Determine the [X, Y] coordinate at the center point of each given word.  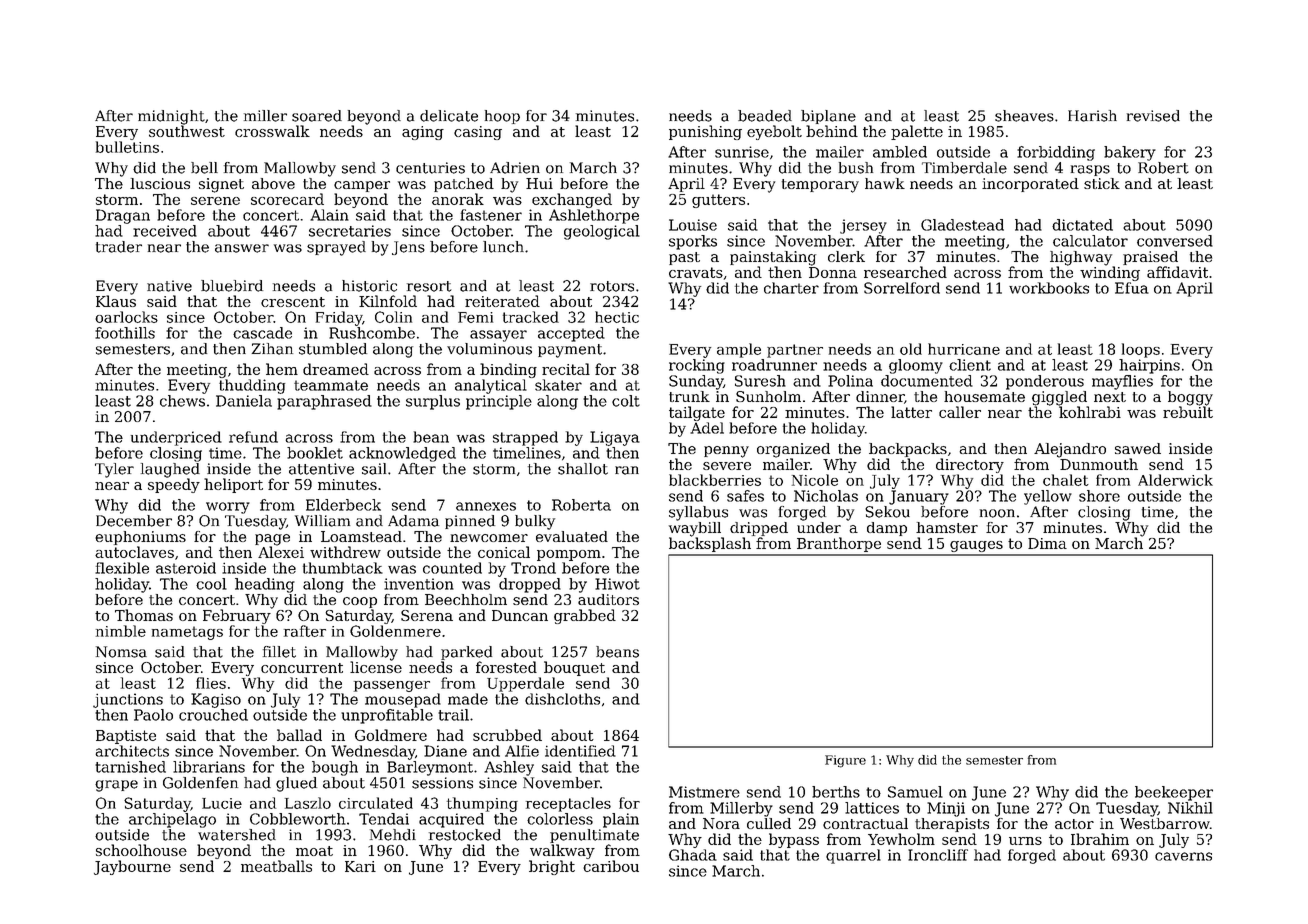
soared [317, 116]
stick [1102, 183]
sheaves [1024, 116]
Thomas [144, 615]
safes [745, 496]
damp [887, 529]
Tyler [114, 470]
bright [552, 867]
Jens [408, 248]
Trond [533, 568]
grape [116, 786]
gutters [718, 201]
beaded [765, 116]
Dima [1047, 543]
